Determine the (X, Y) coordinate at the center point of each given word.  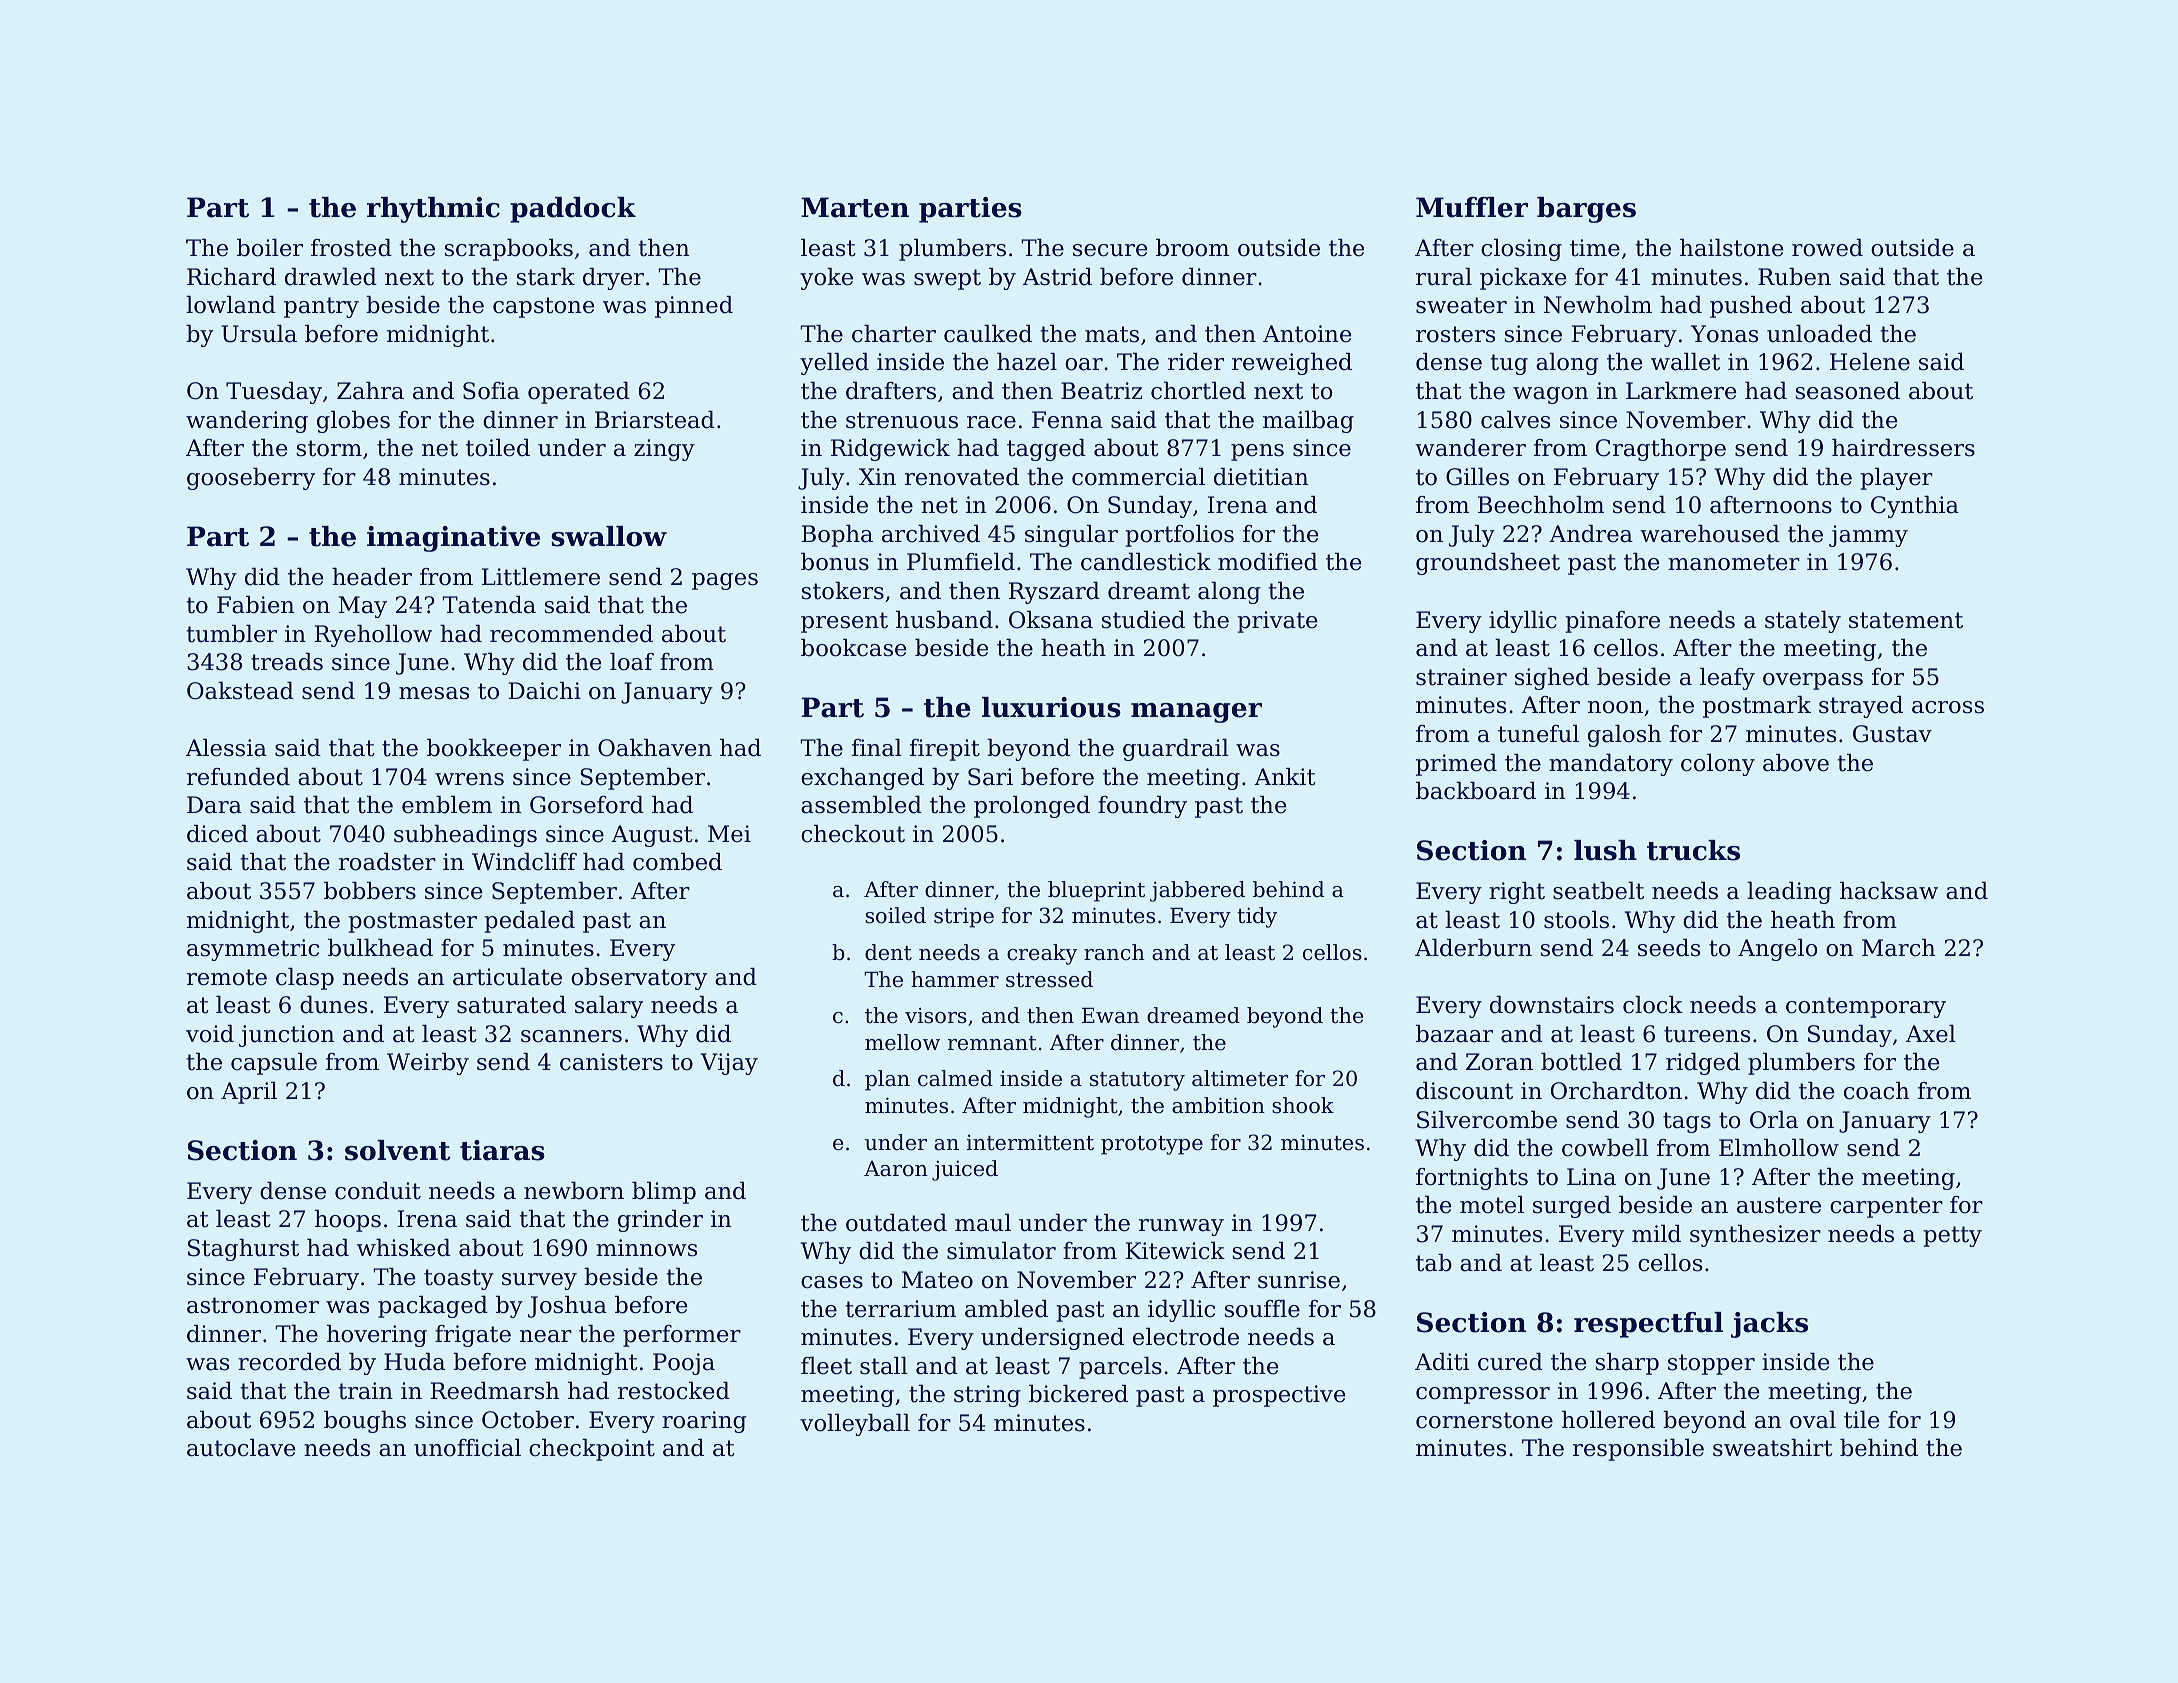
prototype (1152, 1145)
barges (1586, 210)
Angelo (1777, 950)
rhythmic (433, 210)
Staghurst (243, 1250)
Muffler (1472, 207)
